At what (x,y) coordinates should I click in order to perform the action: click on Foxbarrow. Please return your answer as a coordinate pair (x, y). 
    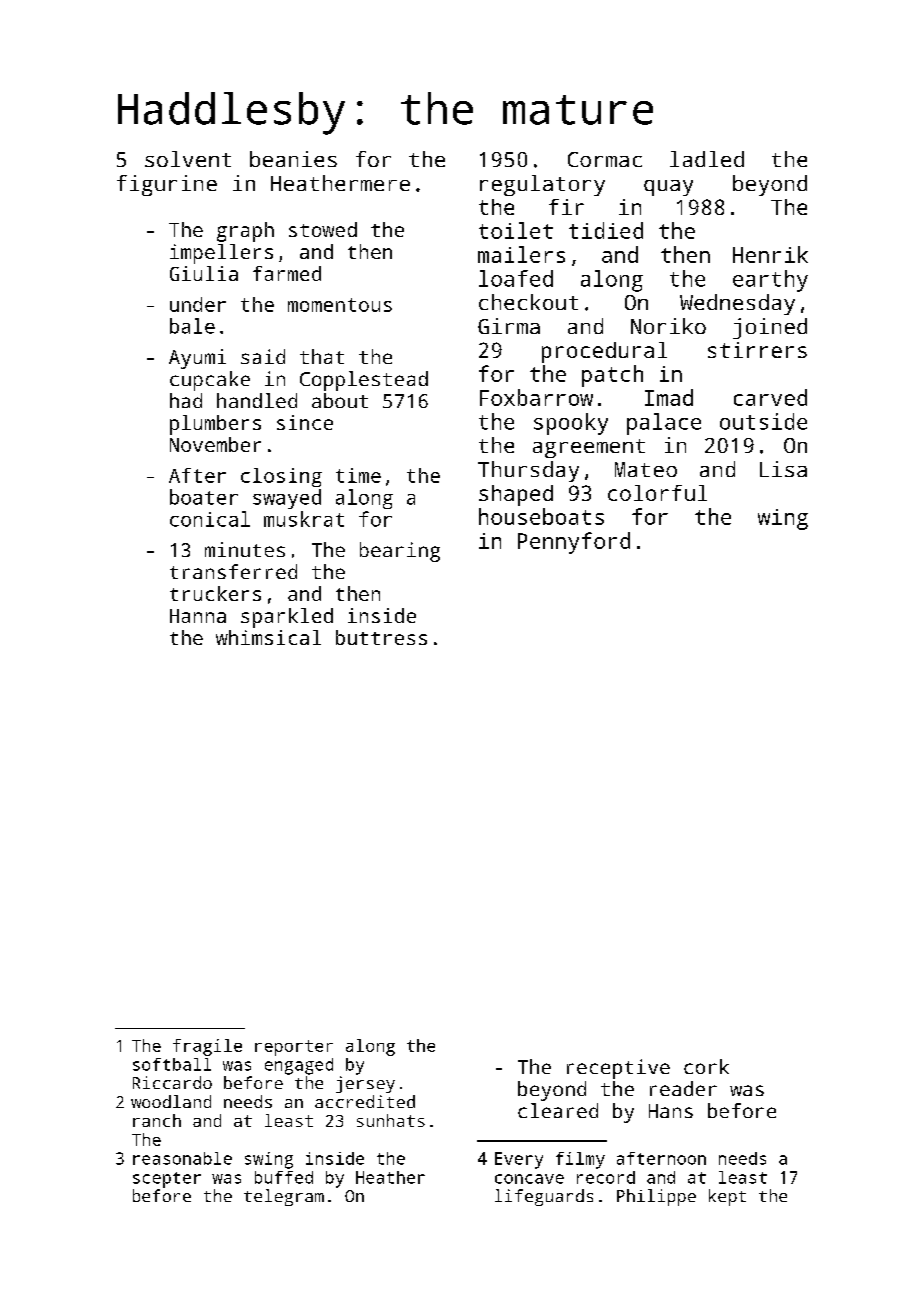
    Looking at the image, I should click on (536, 397).
